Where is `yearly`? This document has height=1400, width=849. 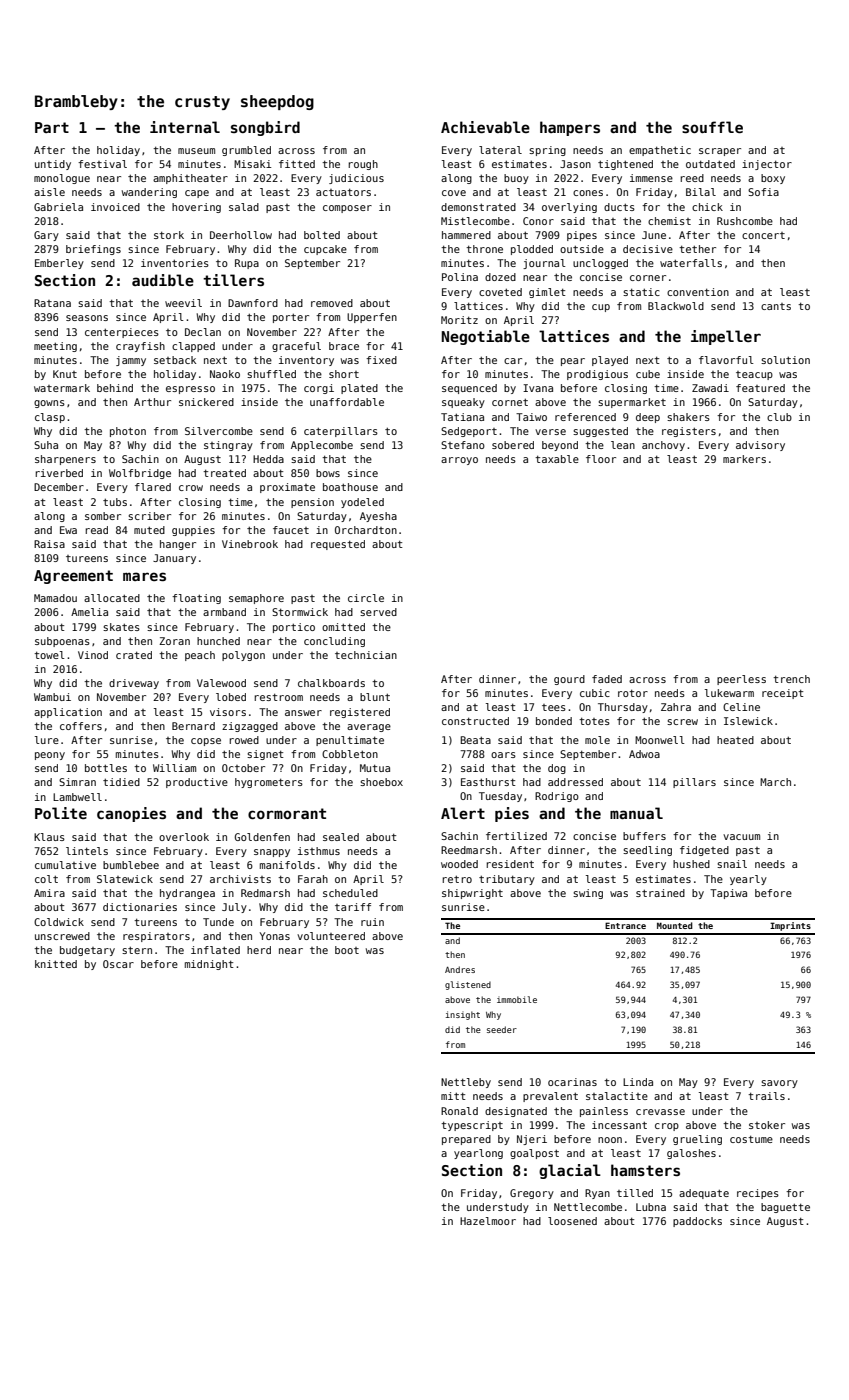
yearly is located at coordinates (748, 880).
